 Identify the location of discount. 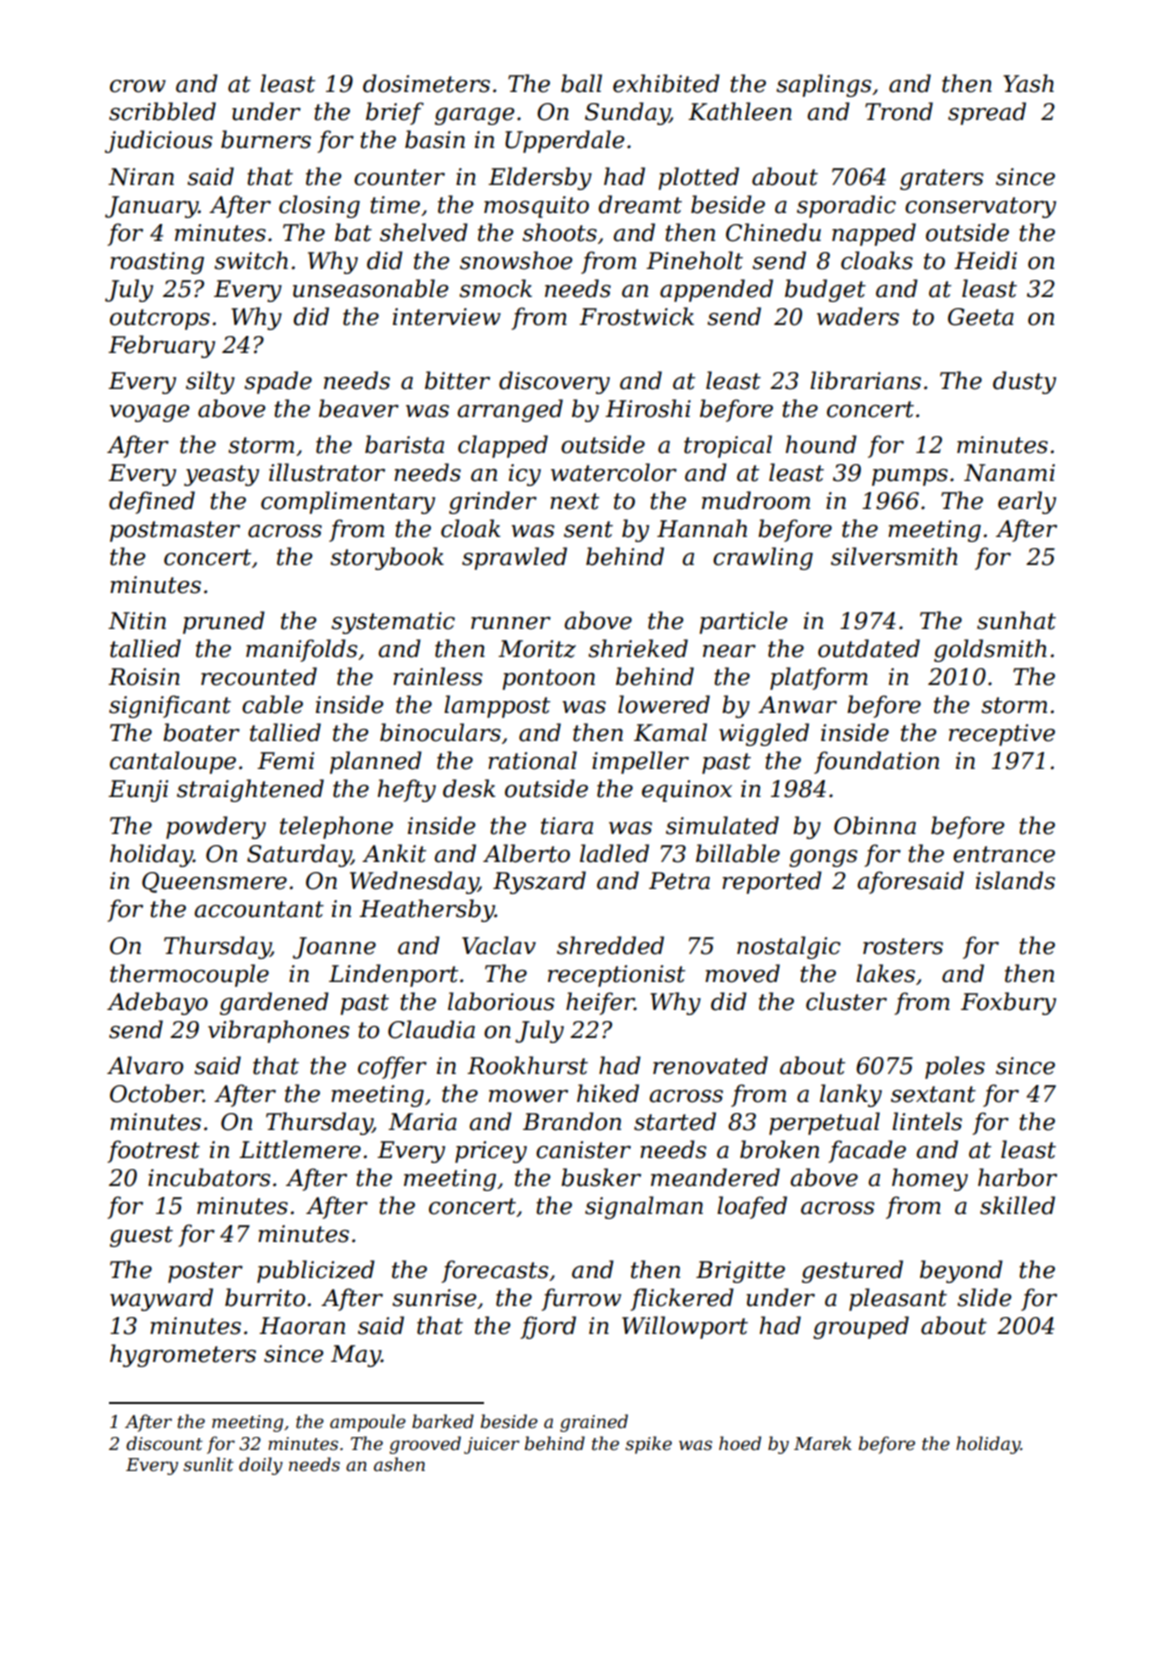
(164, 1443).
